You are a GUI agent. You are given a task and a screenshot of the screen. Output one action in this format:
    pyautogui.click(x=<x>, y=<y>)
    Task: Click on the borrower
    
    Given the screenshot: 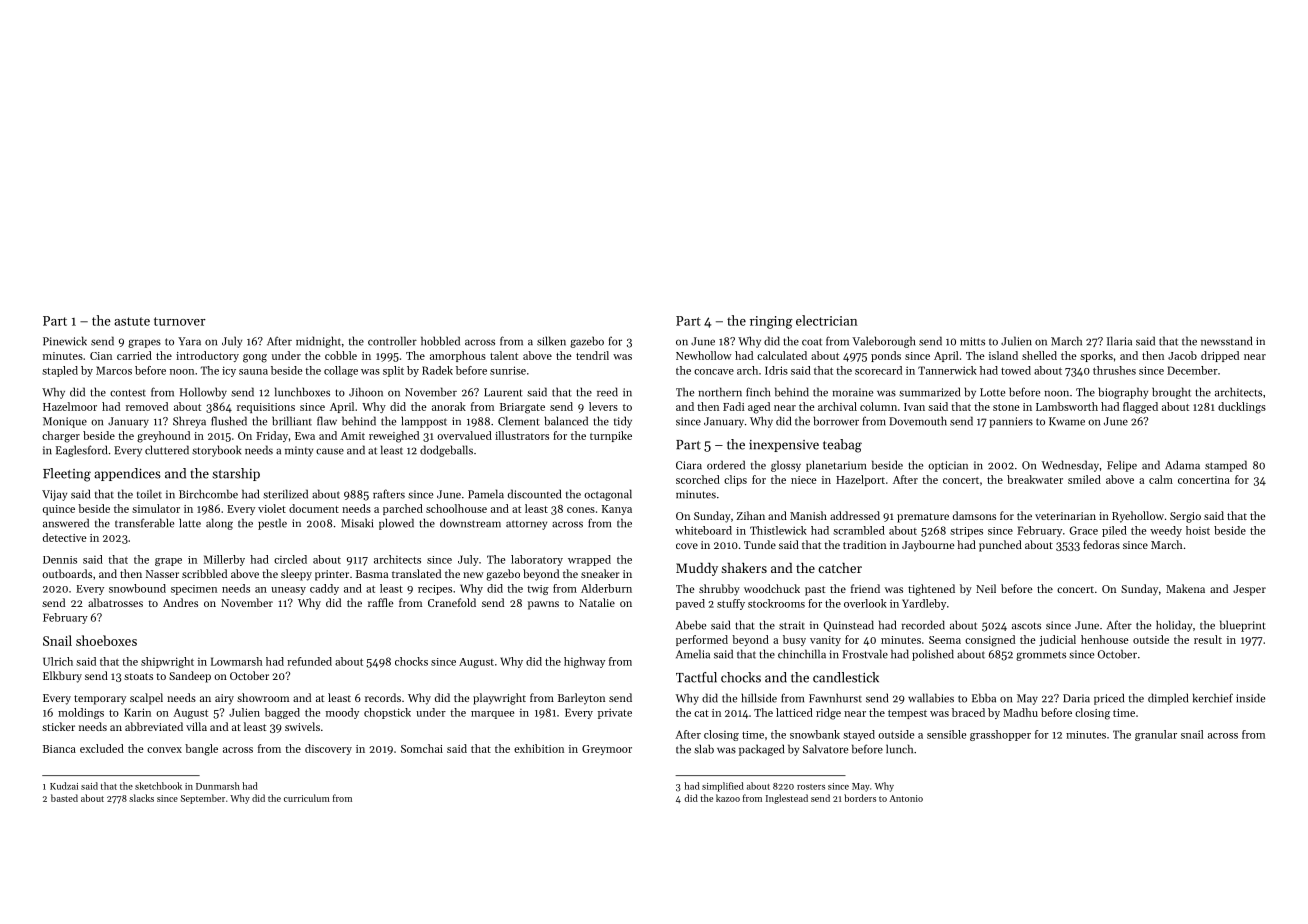 What is the action you would take?
    pyautogui.click(x=836, y=421)
